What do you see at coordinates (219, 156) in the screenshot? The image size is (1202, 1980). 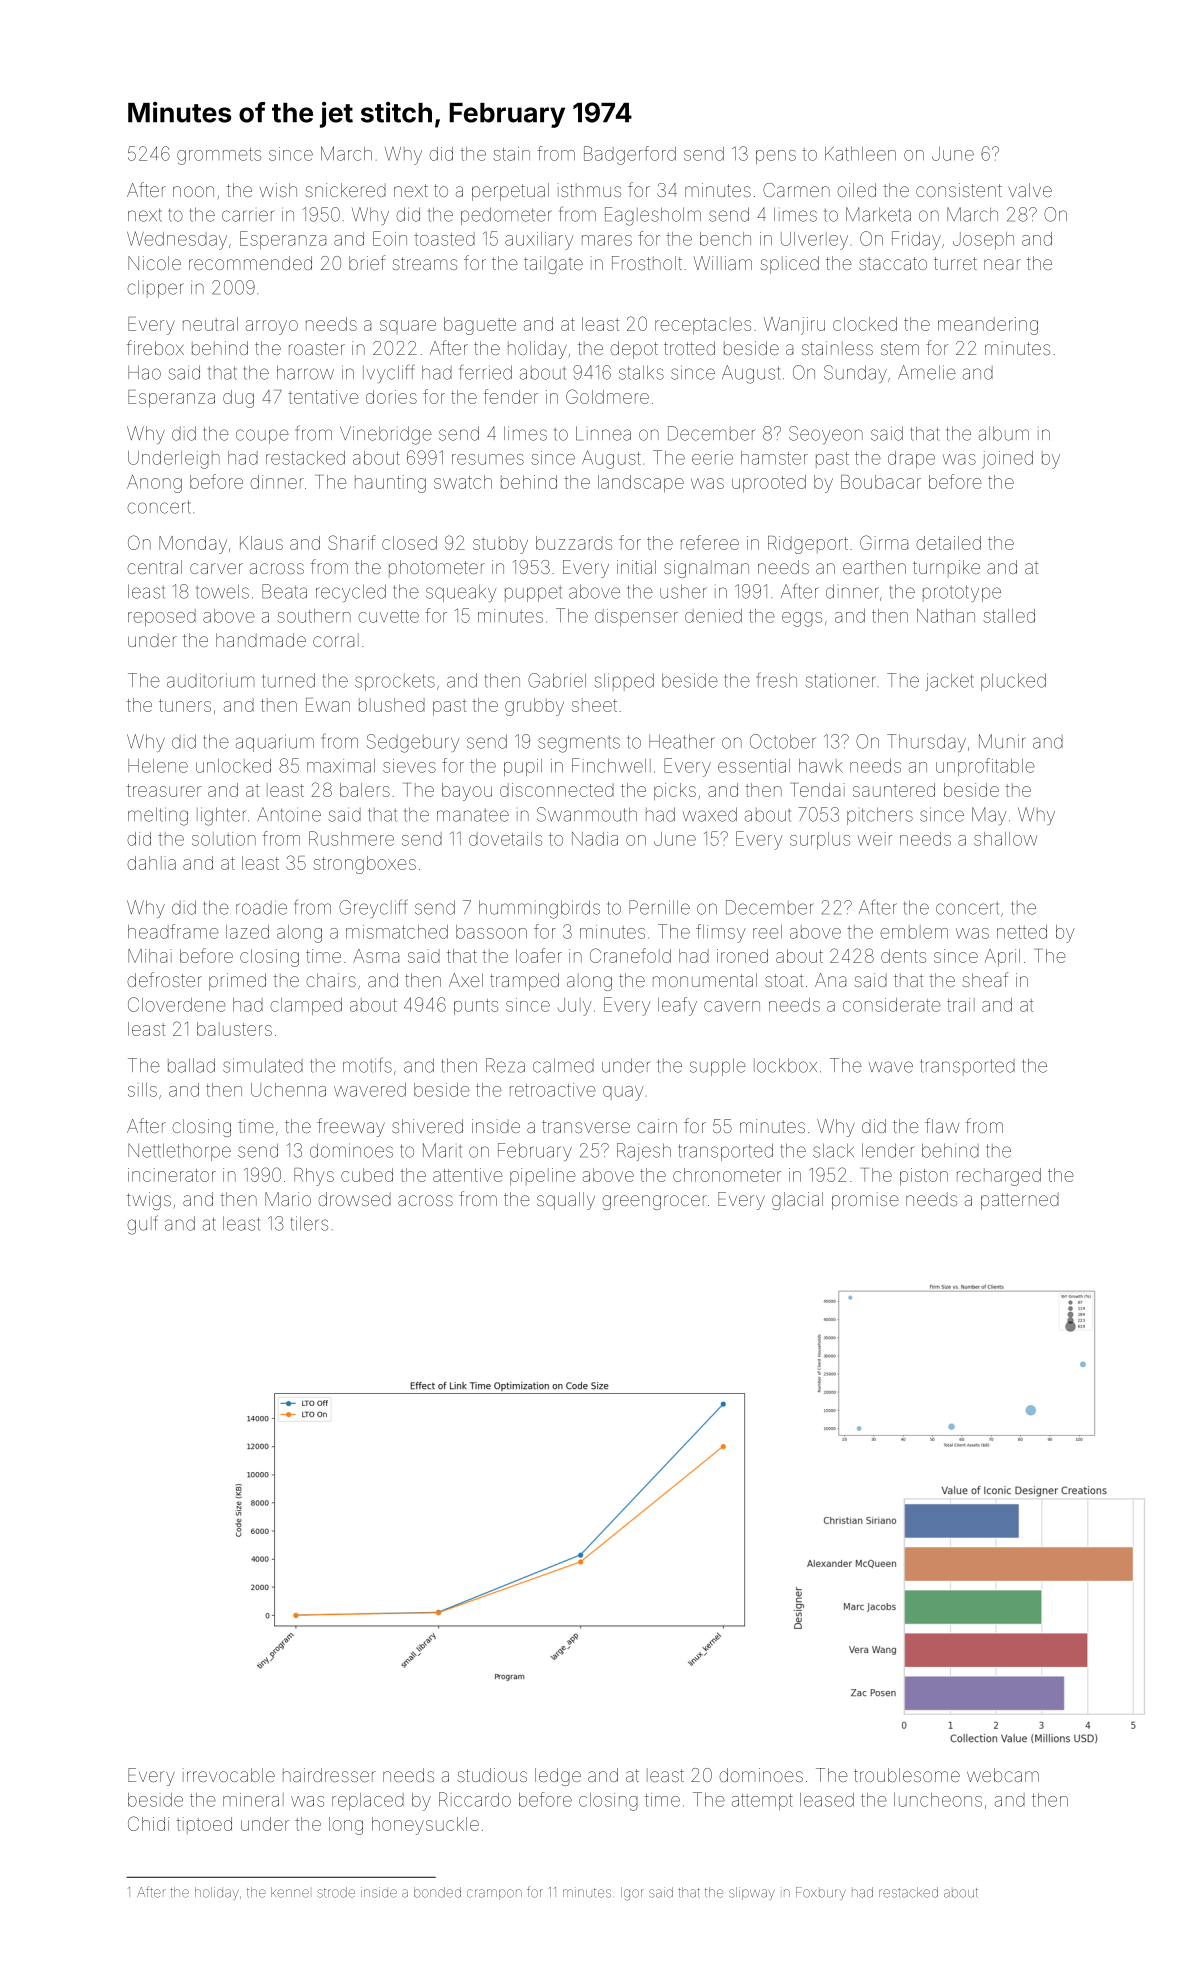 I see `grommets` at bounding box center [219, 156].
